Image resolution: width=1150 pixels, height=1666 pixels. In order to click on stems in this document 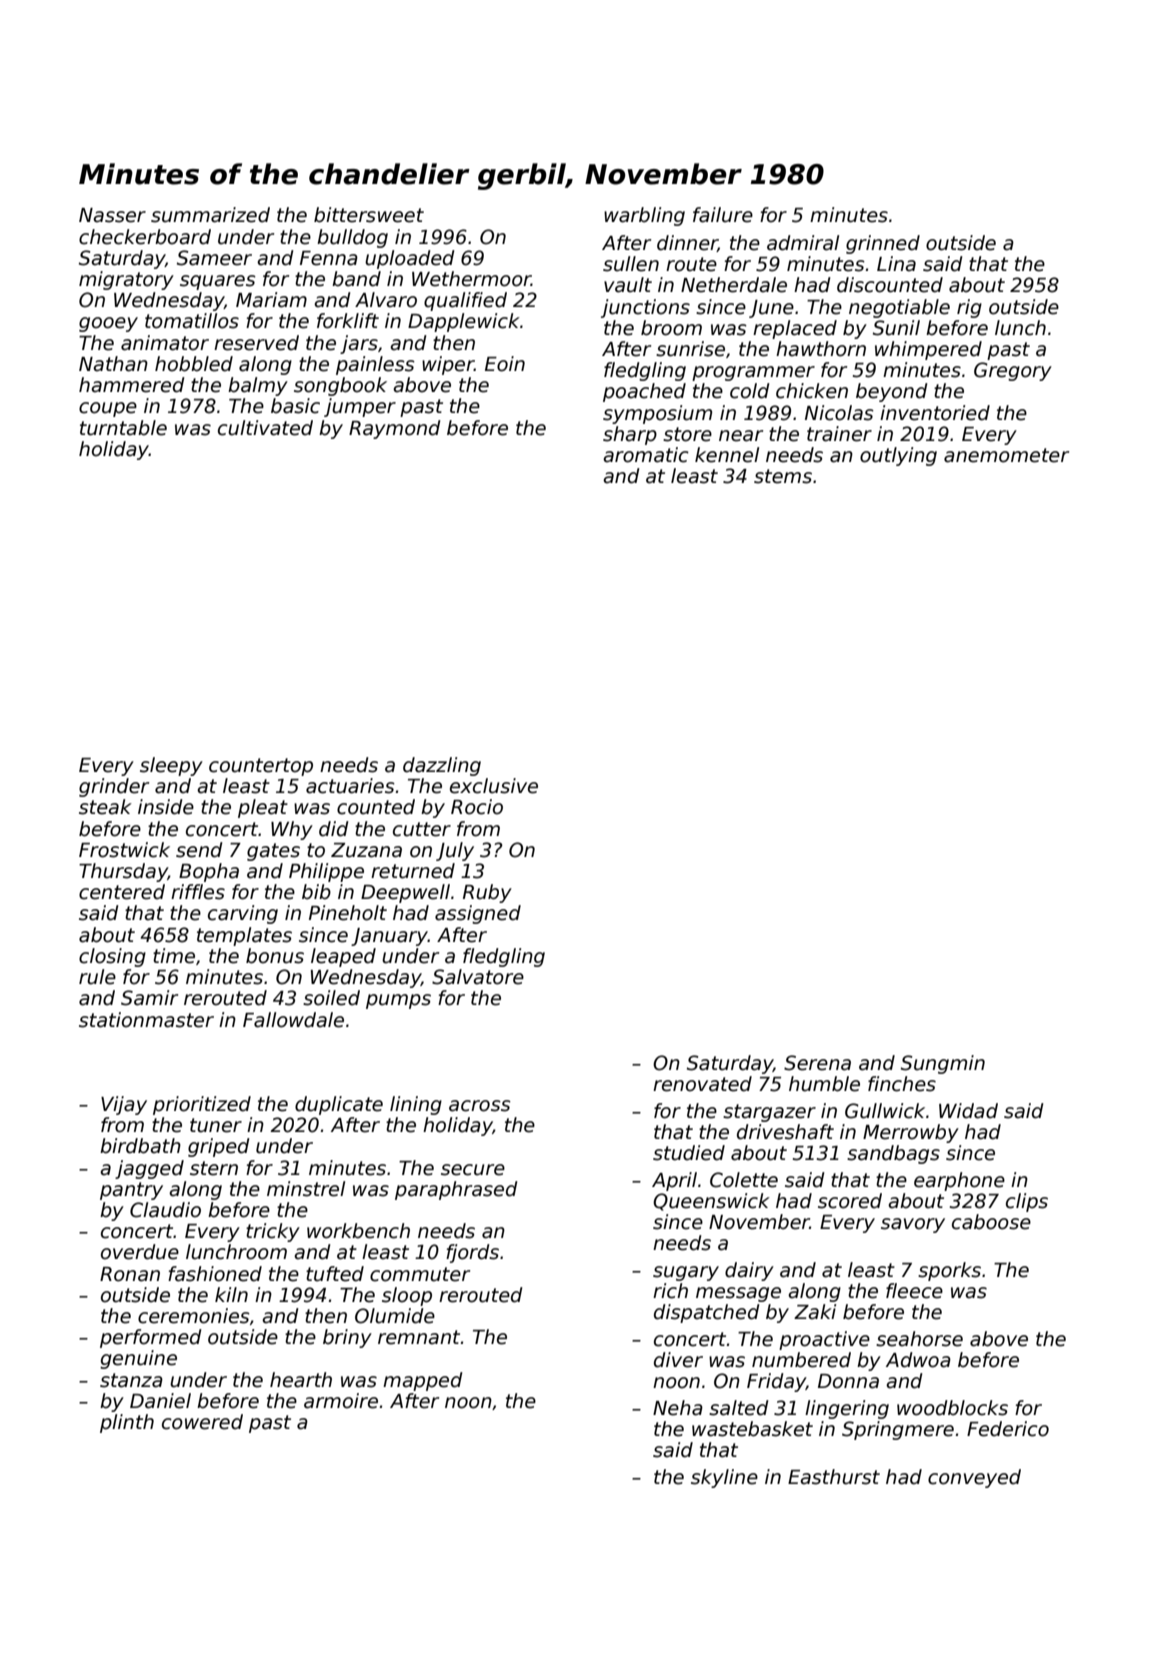, I will do `click(783, 476)`.
